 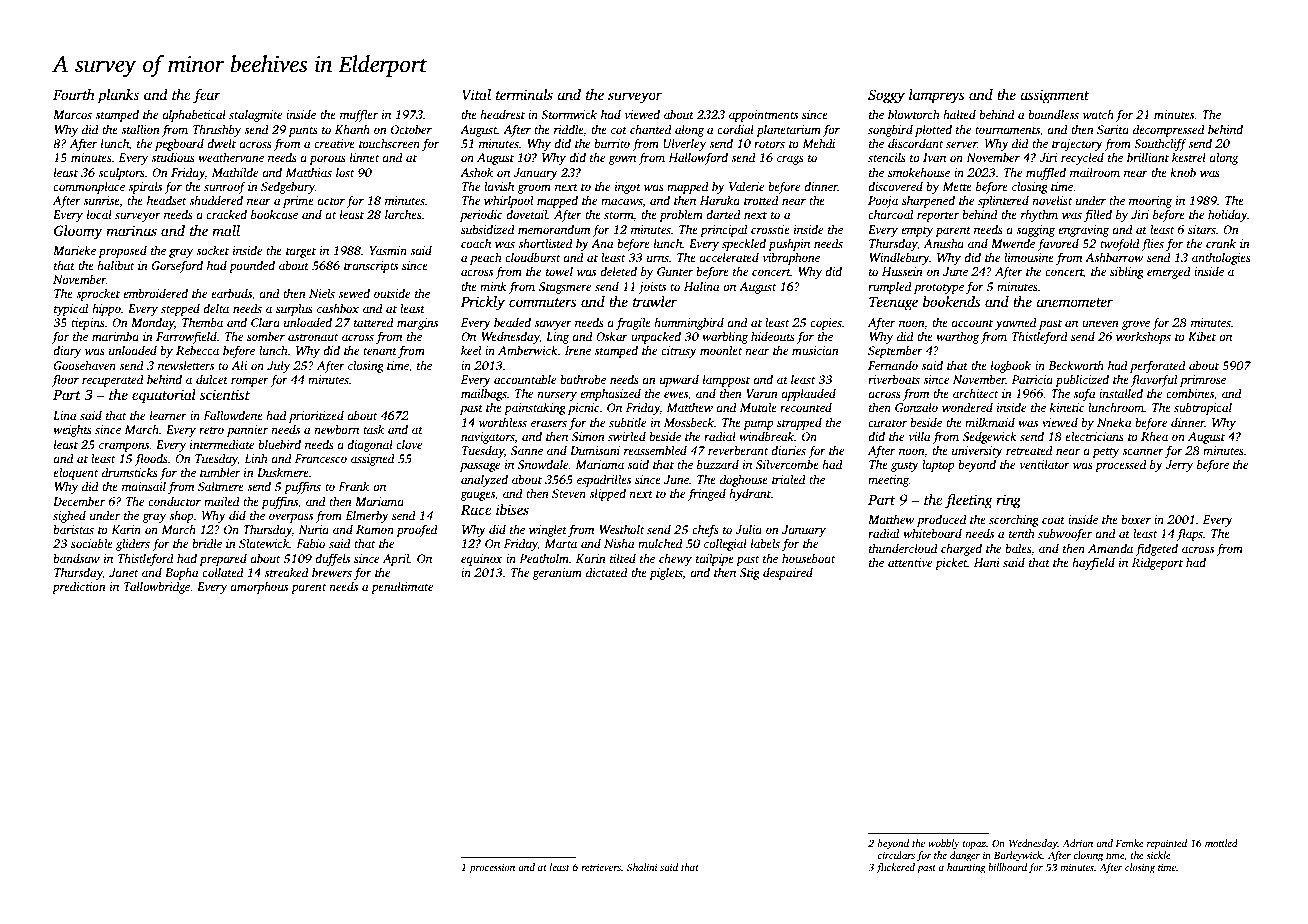 I want to click on procession, so click(x=492, y=869).
